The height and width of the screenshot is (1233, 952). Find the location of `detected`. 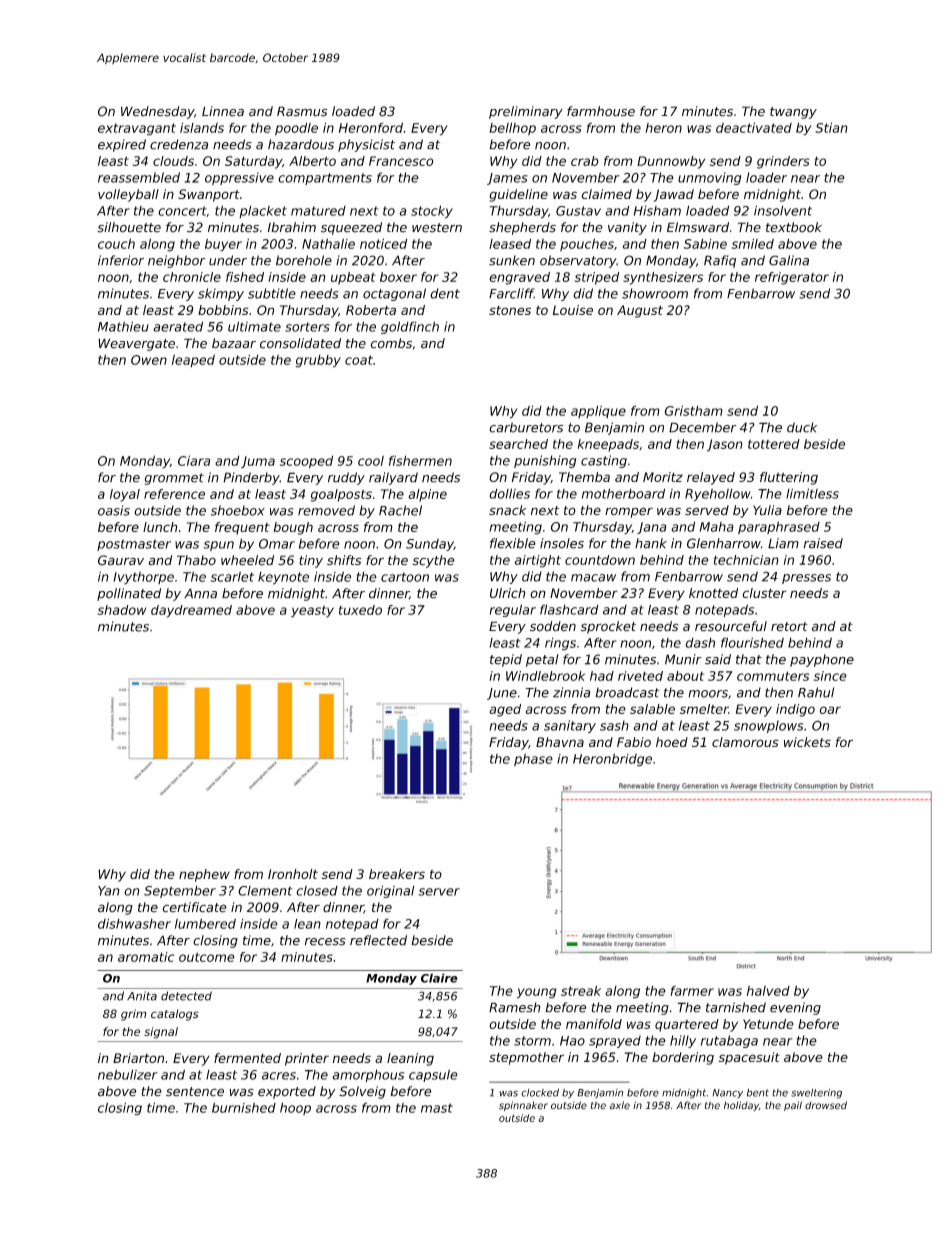

detected is located at coordinates (186, 996).
